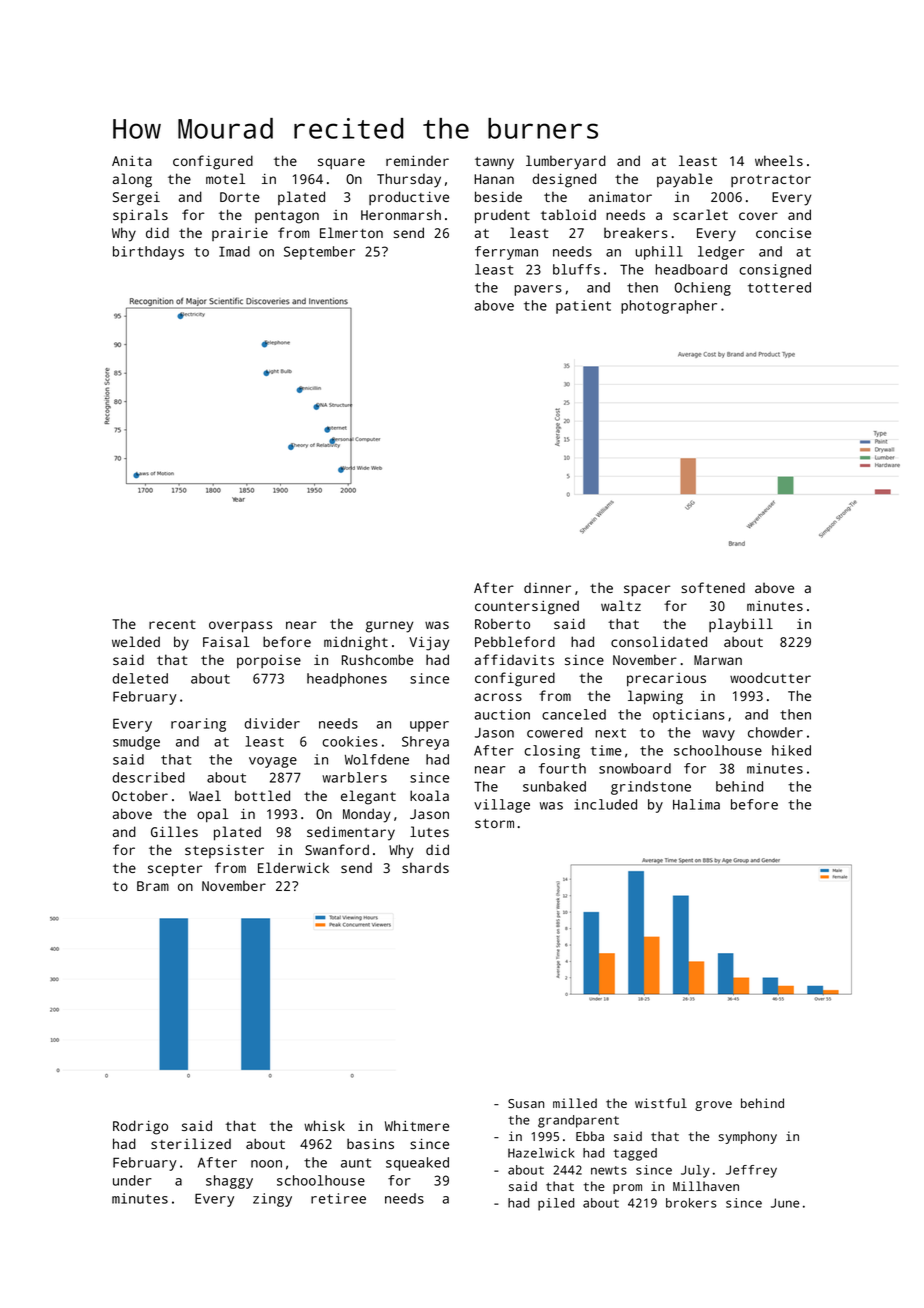 This screenshot has width=924, height=1308. What do you see at coordinates (148, 253) in the screenshot?
I see `birthdays` at bounding box center [148, 253].
